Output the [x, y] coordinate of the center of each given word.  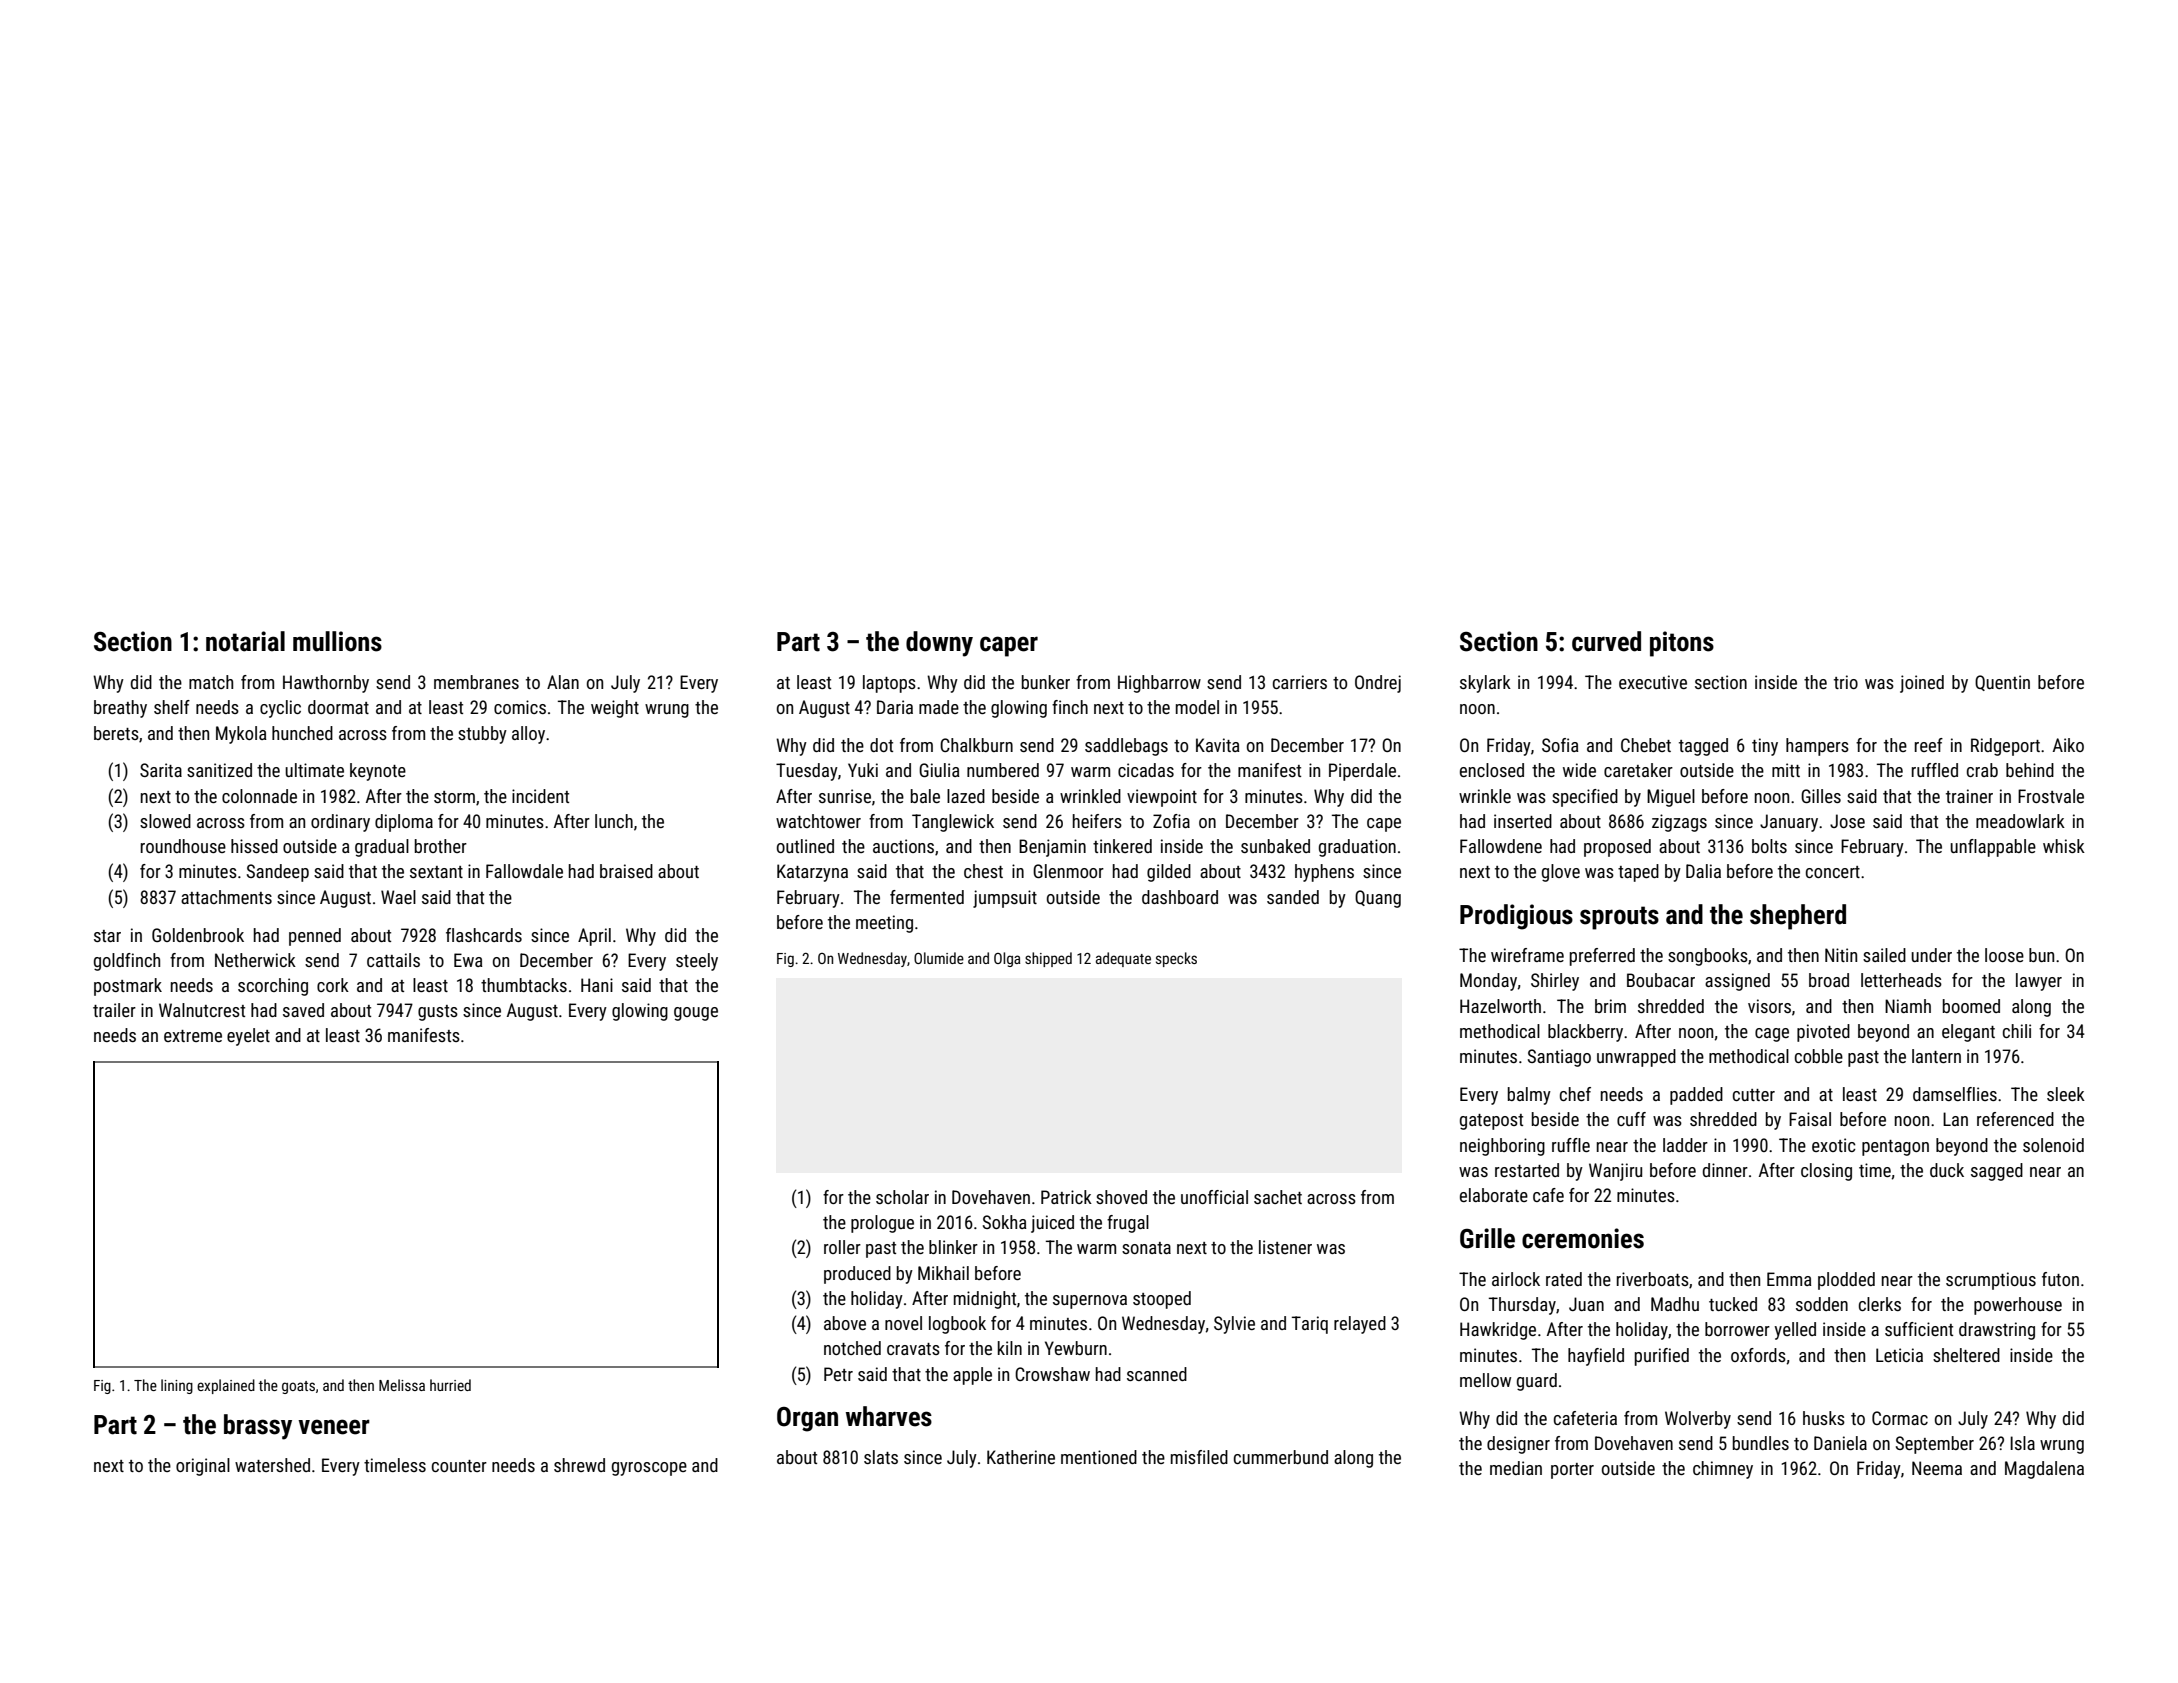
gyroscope [649, 1469]
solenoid [2053, 1145]
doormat [338, 707]
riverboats [1653, 1279]
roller [842, 1247]
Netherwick [255, 960]
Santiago [1559, 1058]
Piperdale [1362, 772]
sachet [1278, 1197]
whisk [2064, 846]
